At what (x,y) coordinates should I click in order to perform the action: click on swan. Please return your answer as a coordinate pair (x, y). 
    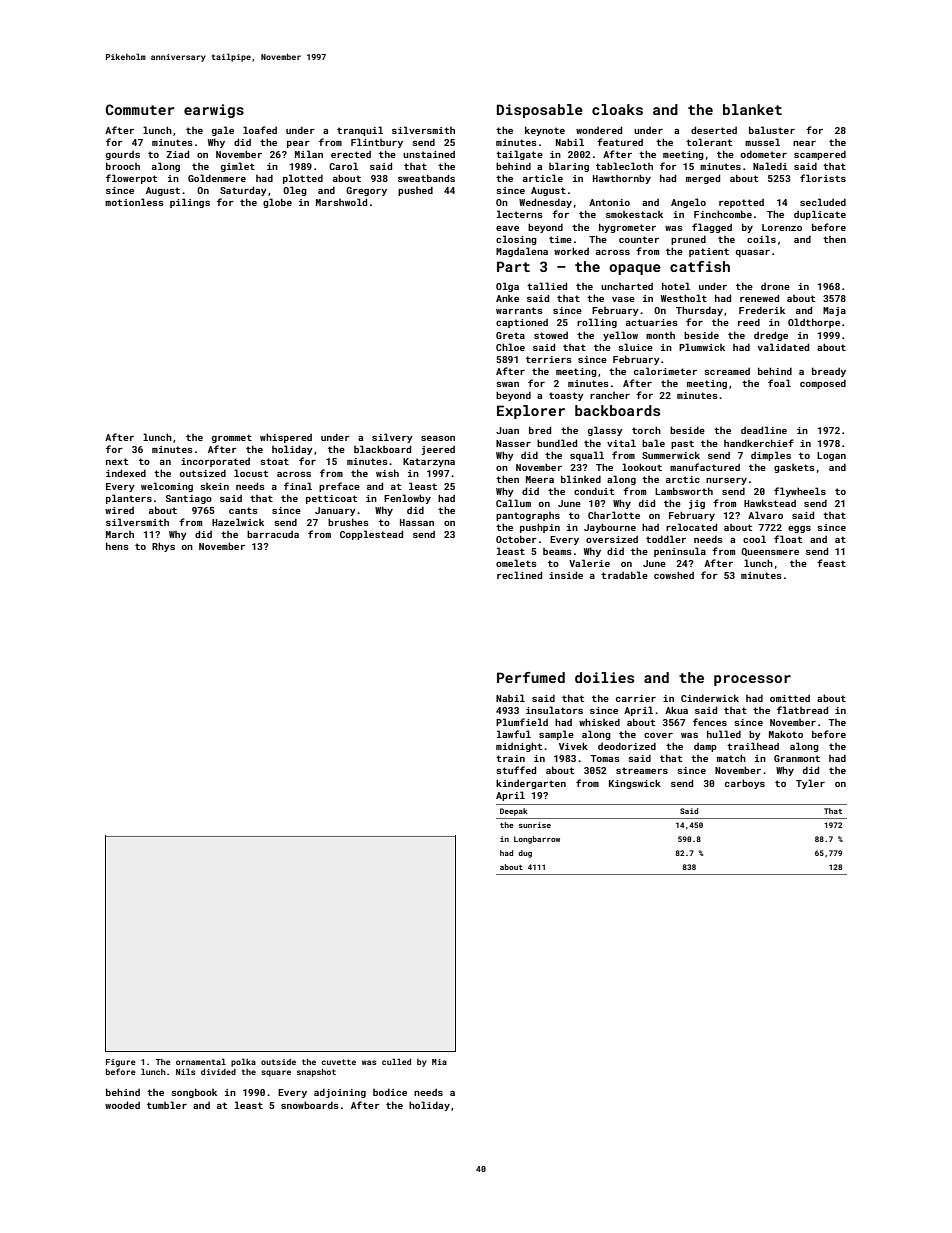
    Looking at the image, I should click on (507, 384).
